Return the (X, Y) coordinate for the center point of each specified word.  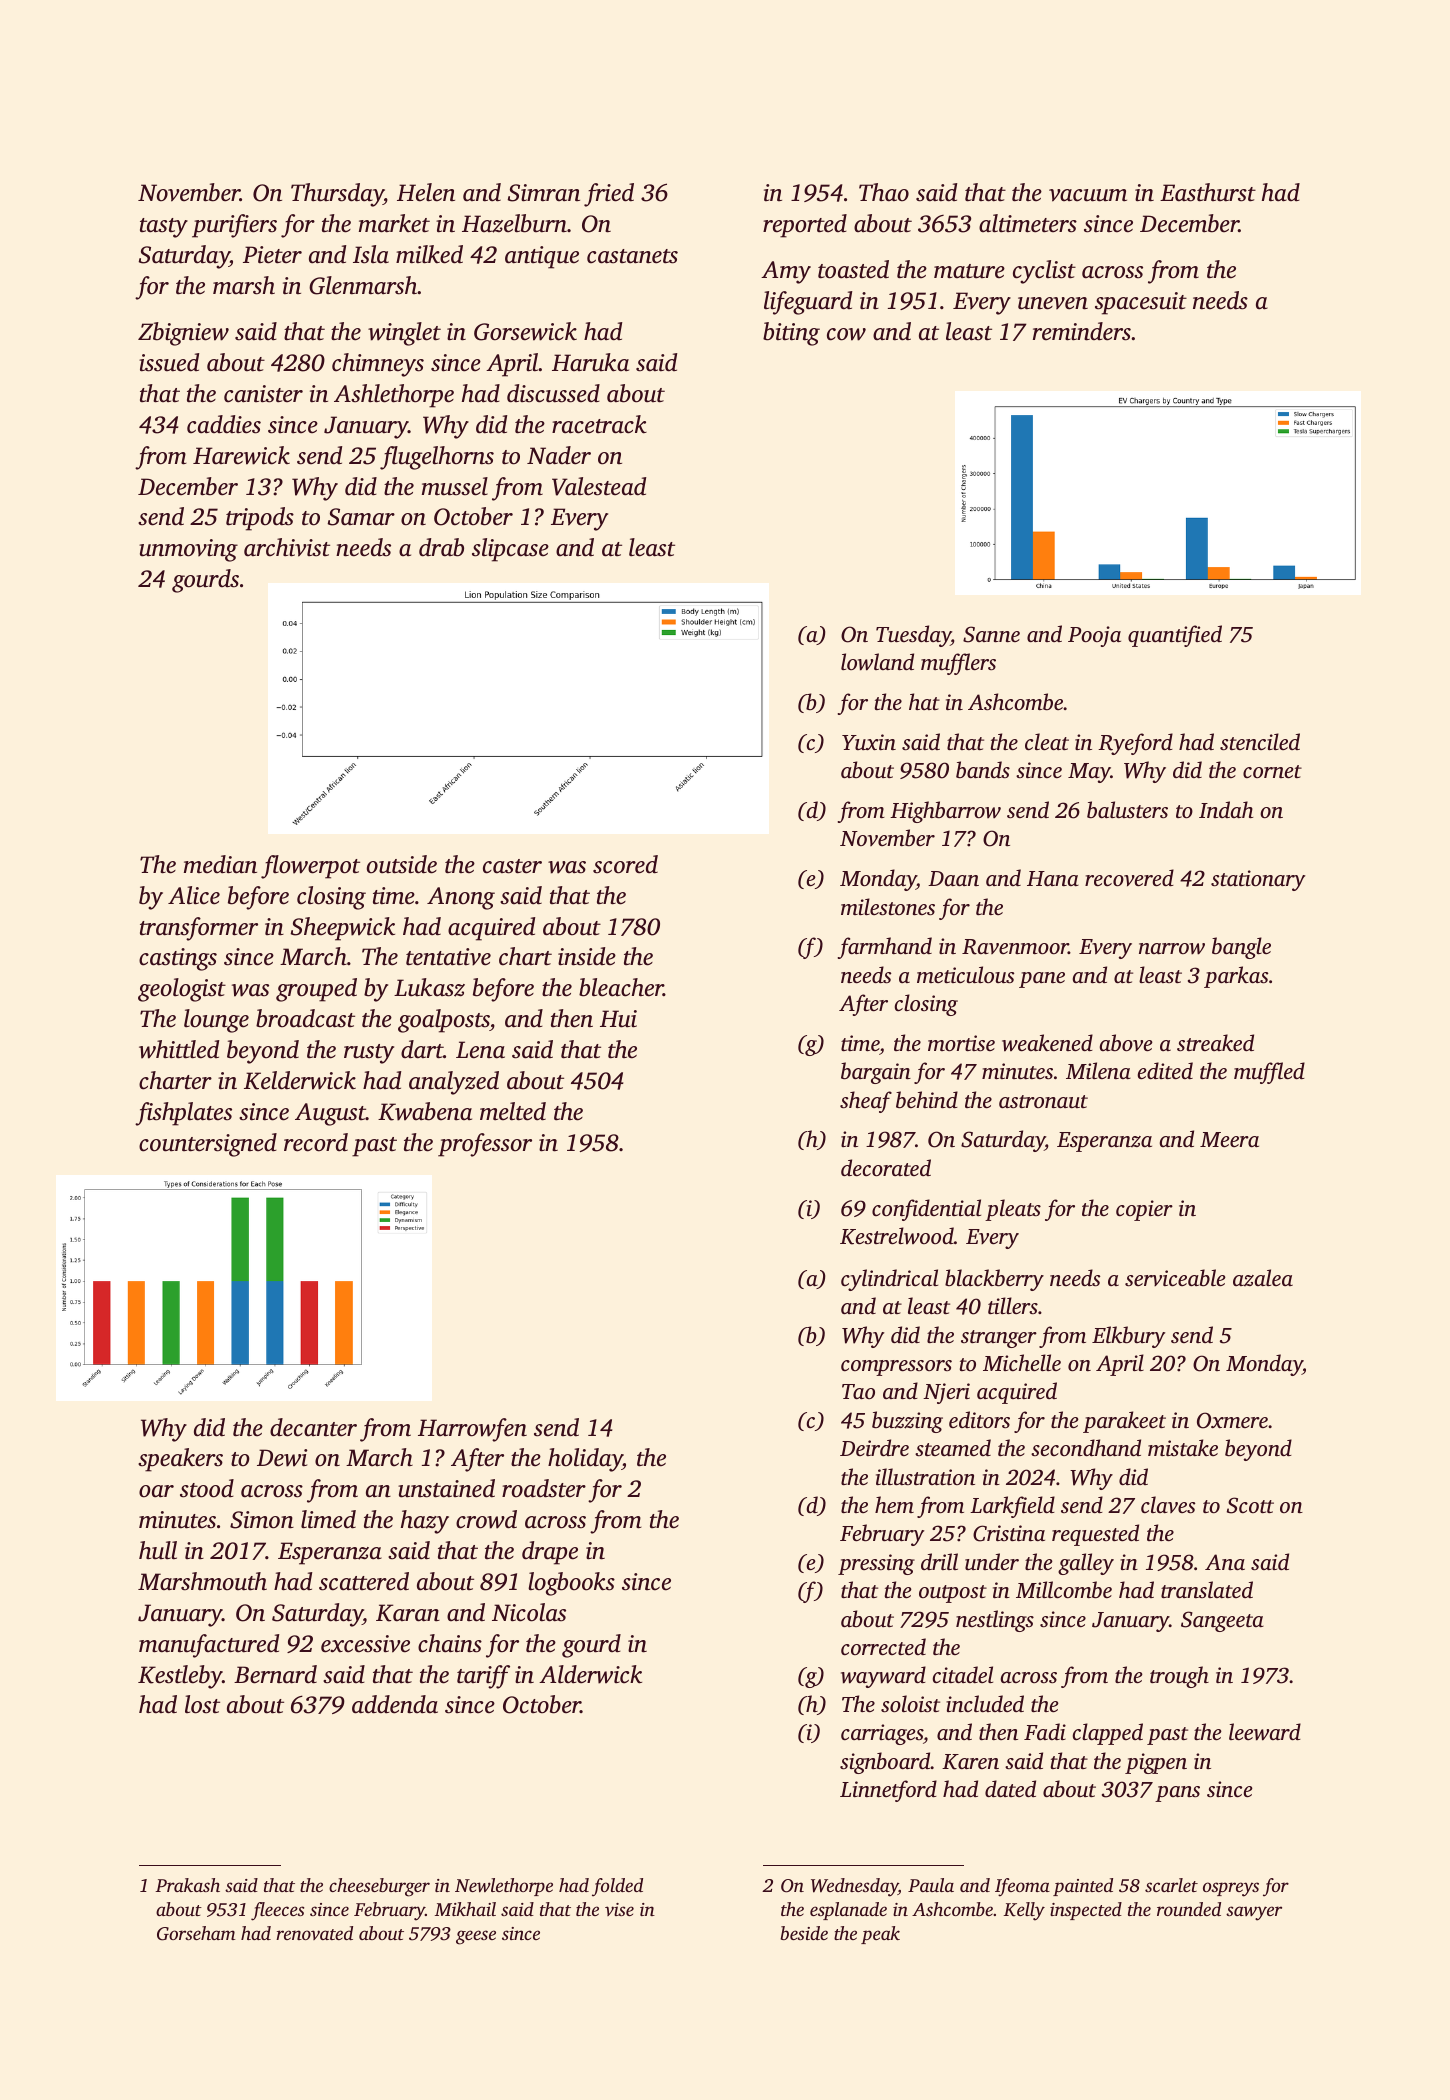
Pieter (272, 255)
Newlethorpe (504, 1887)
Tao (858, 1391)
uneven (1053, 303)
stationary (1258, 880)
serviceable (1175, 1277)
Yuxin (869, 742)
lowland (877, 662)
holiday (585, 1460)
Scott (1250, 1505)
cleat (1047, 741)
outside (402, 864)
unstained (446, 1488)
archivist (287, 547)
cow (846, 334)
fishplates (183, 1114)
